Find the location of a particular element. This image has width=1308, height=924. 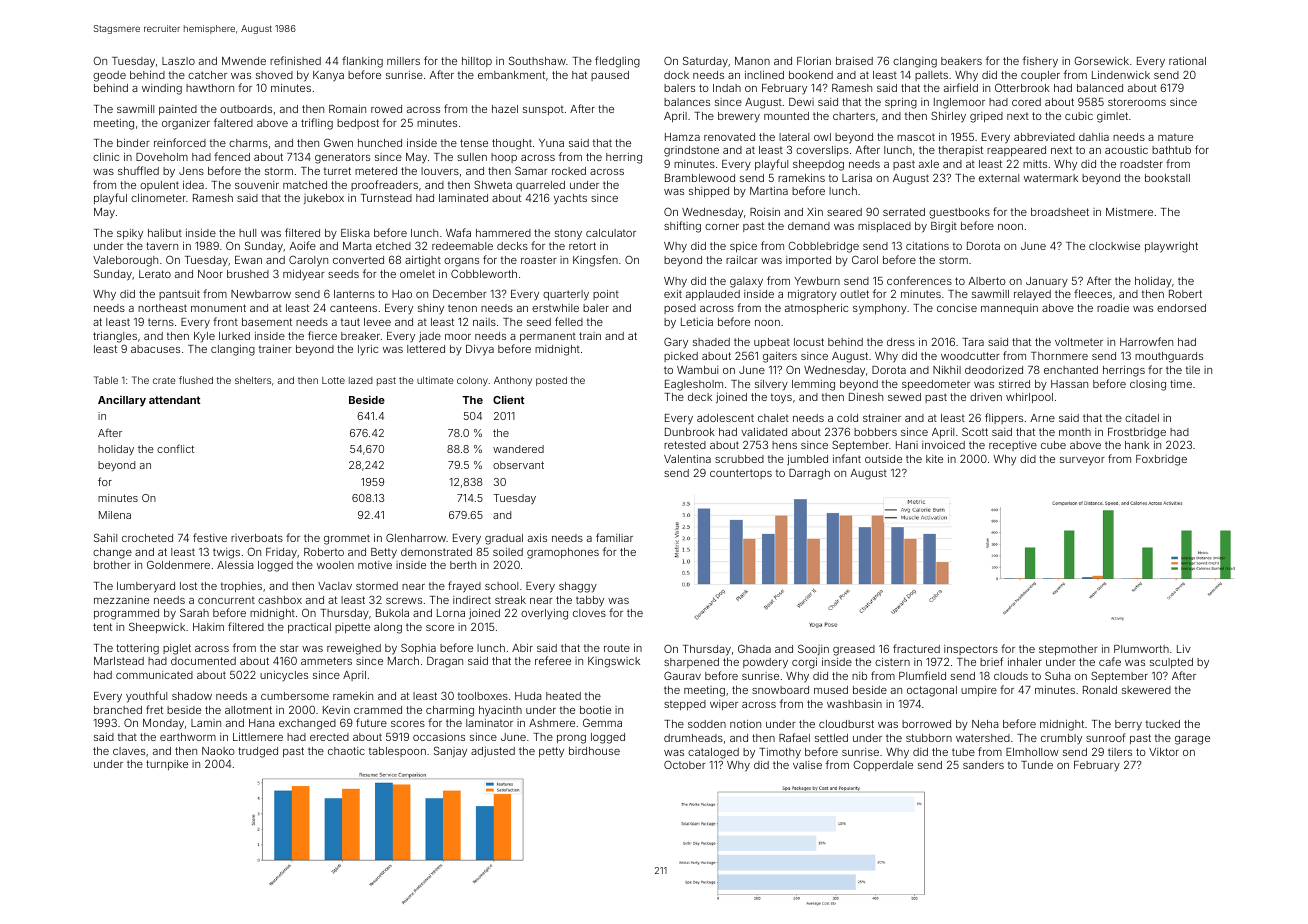

chaotic is located at coordinates (346, 751).
